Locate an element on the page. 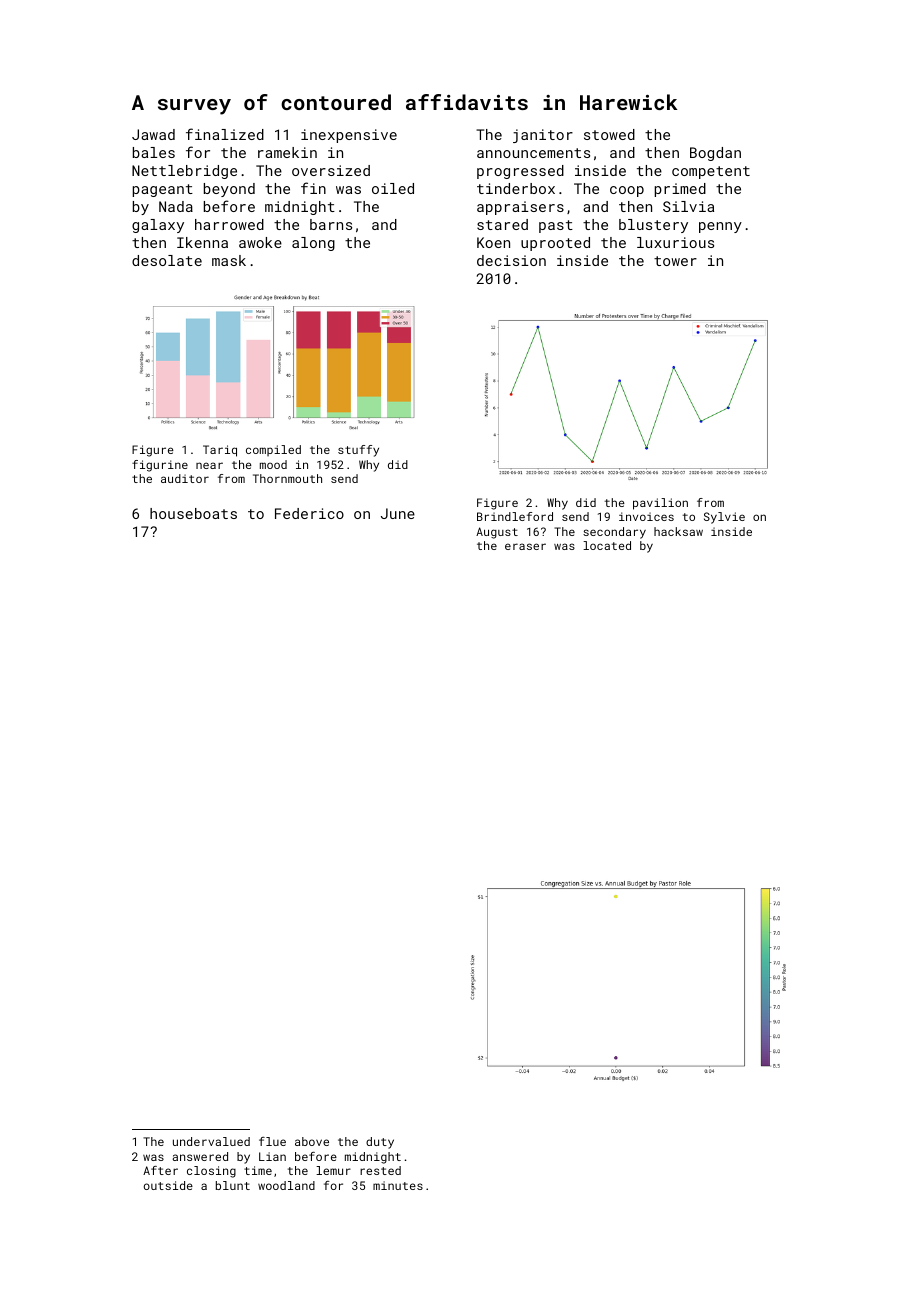  woodland is located at coordinates (286, 1185).
